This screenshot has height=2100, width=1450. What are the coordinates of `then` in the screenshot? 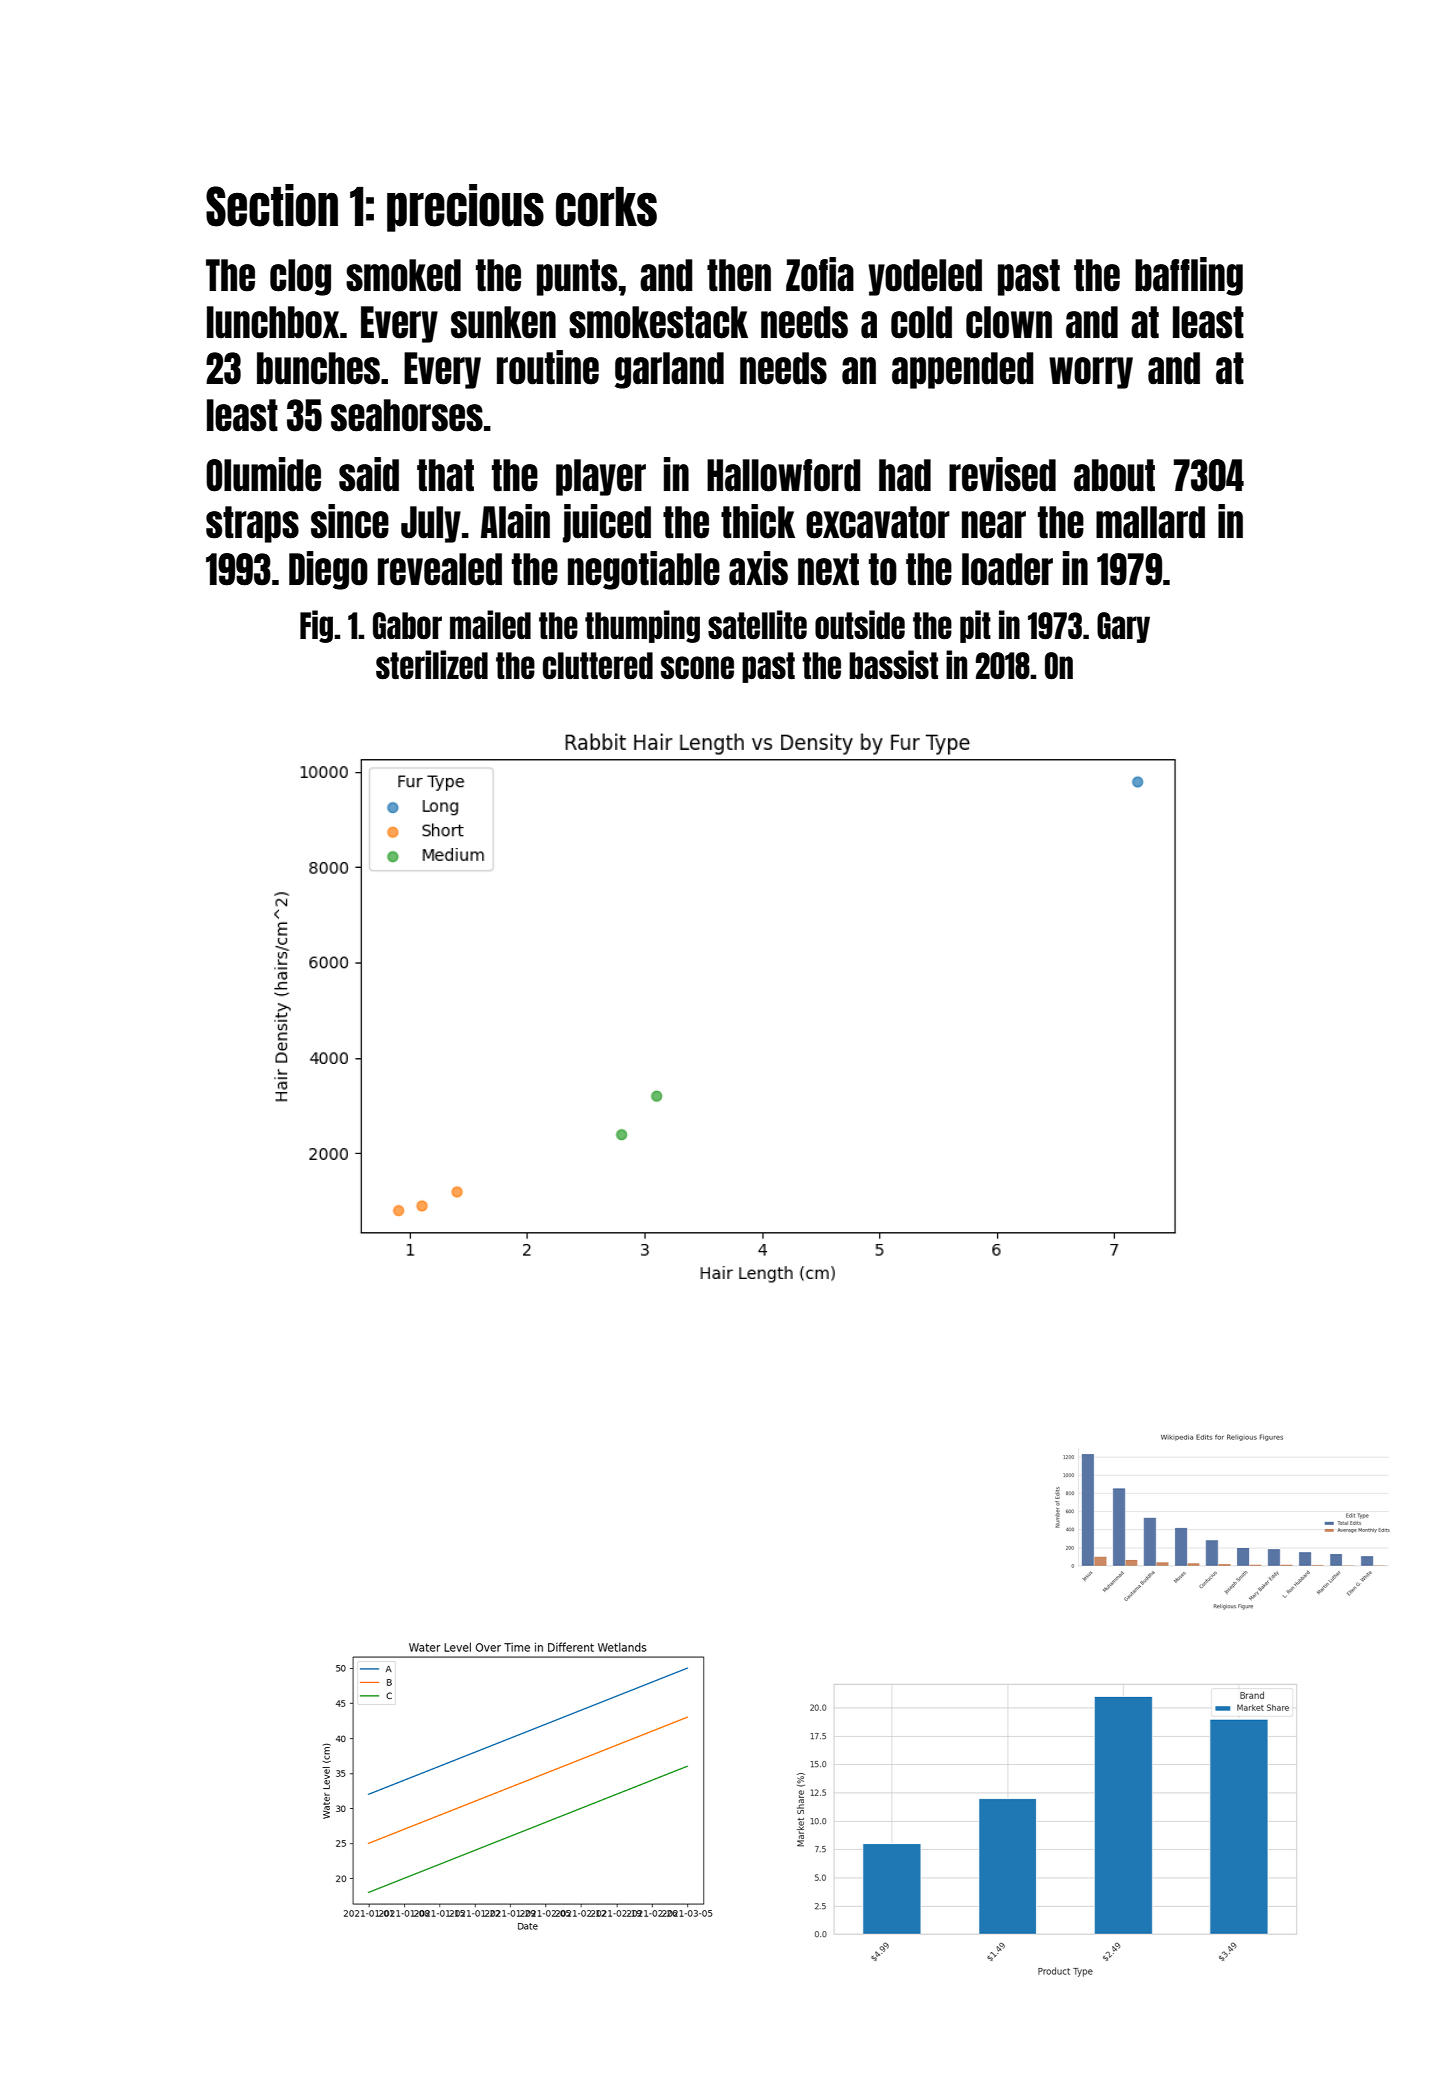 It's located at (739, 275).
